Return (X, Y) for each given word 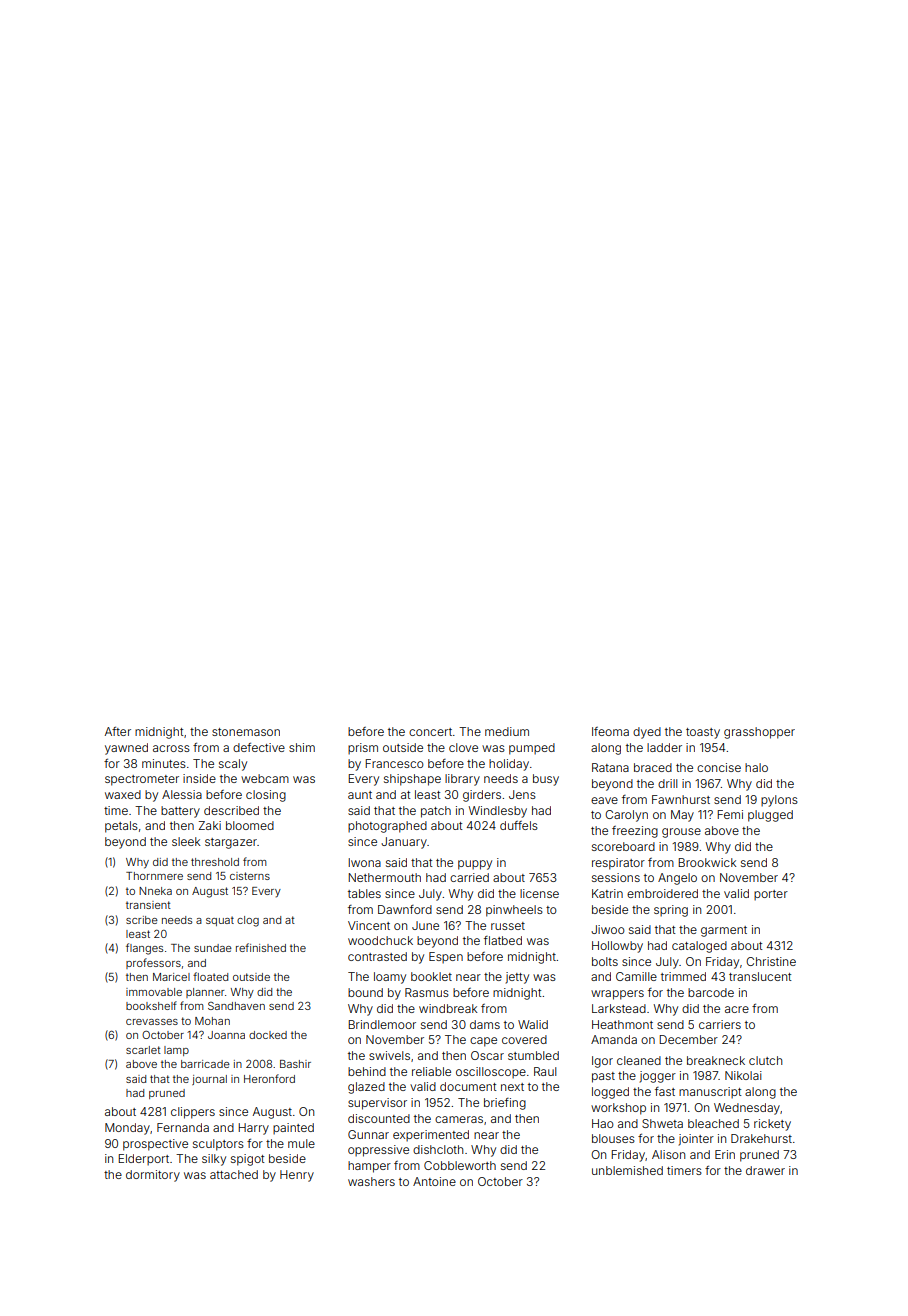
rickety (772, 1125)
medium (507, 731)
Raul (545, 1071)
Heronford (269, 1078)
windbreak (448, 1008)
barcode (711, 992)
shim (302, 747)
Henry (297, 1176)
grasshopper (759, 733)
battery (180, 812)
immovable (154, 992)
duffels (519, 825)
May (682, 816)
